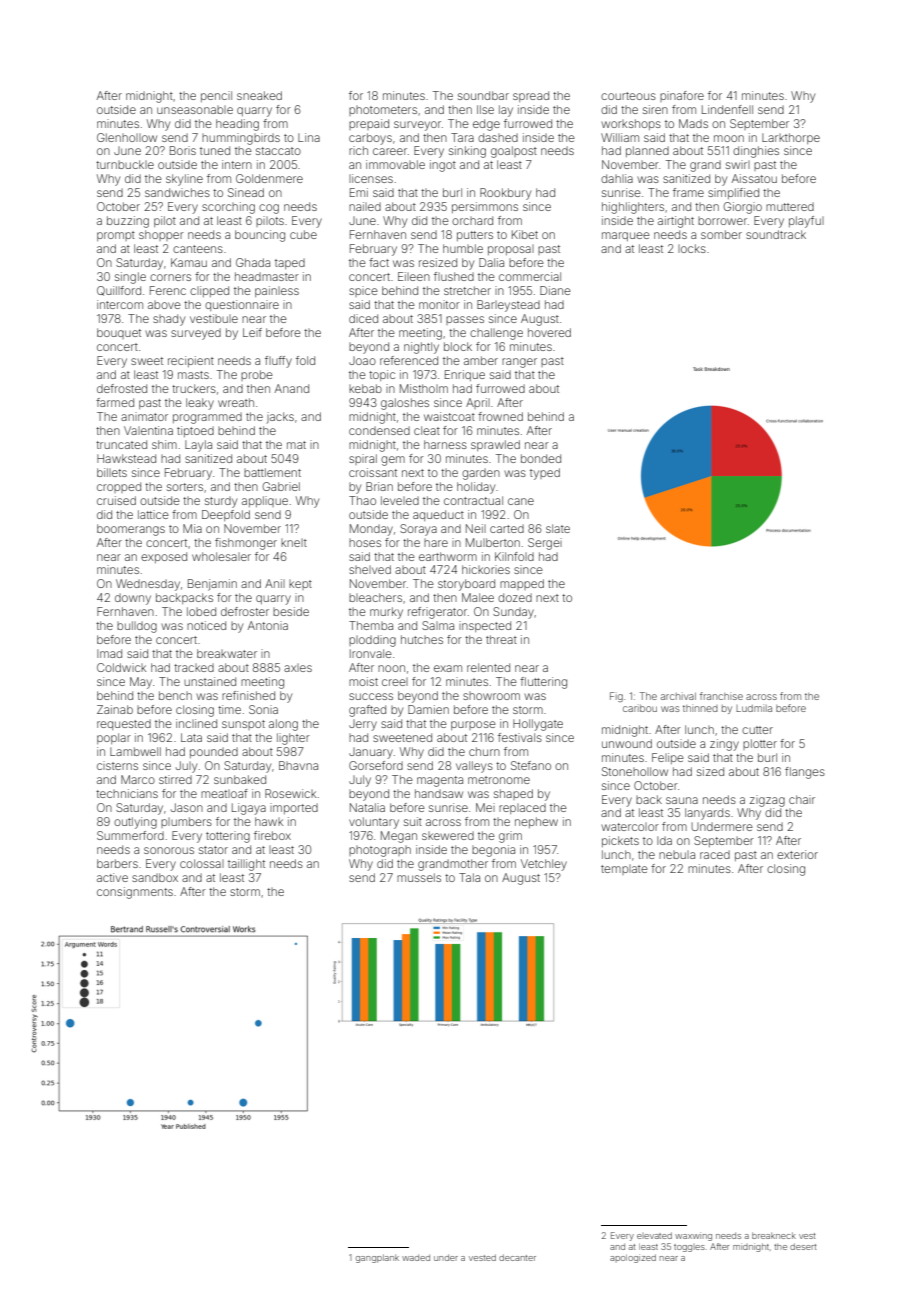 The width and height of the image is (924, 1308). What do you see at coordinates (419, 877) in the image?
I see `mussels` at bounding box center [419, 877].
